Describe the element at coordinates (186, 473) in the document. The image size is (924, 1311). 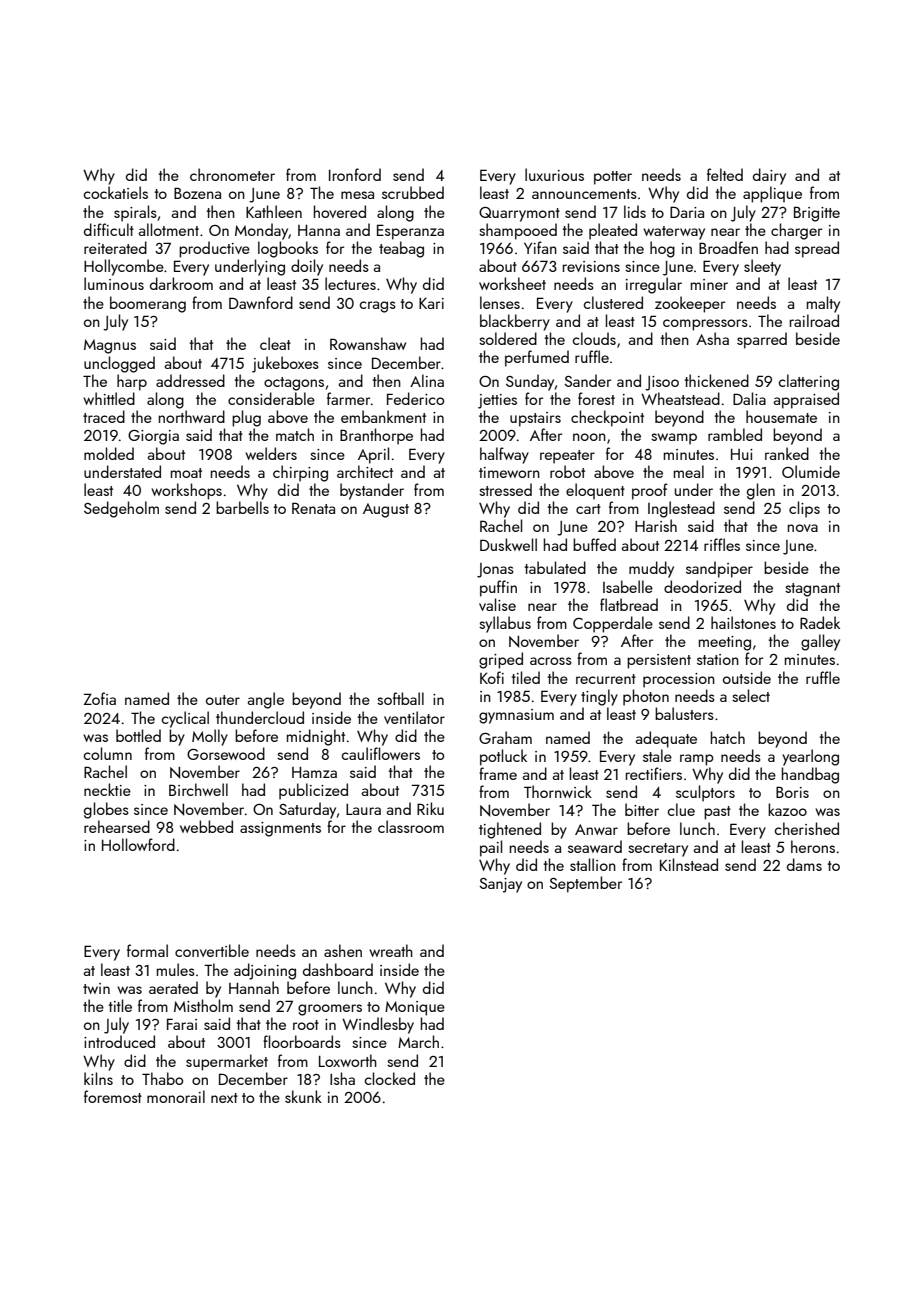
I see `moat` at that location.
